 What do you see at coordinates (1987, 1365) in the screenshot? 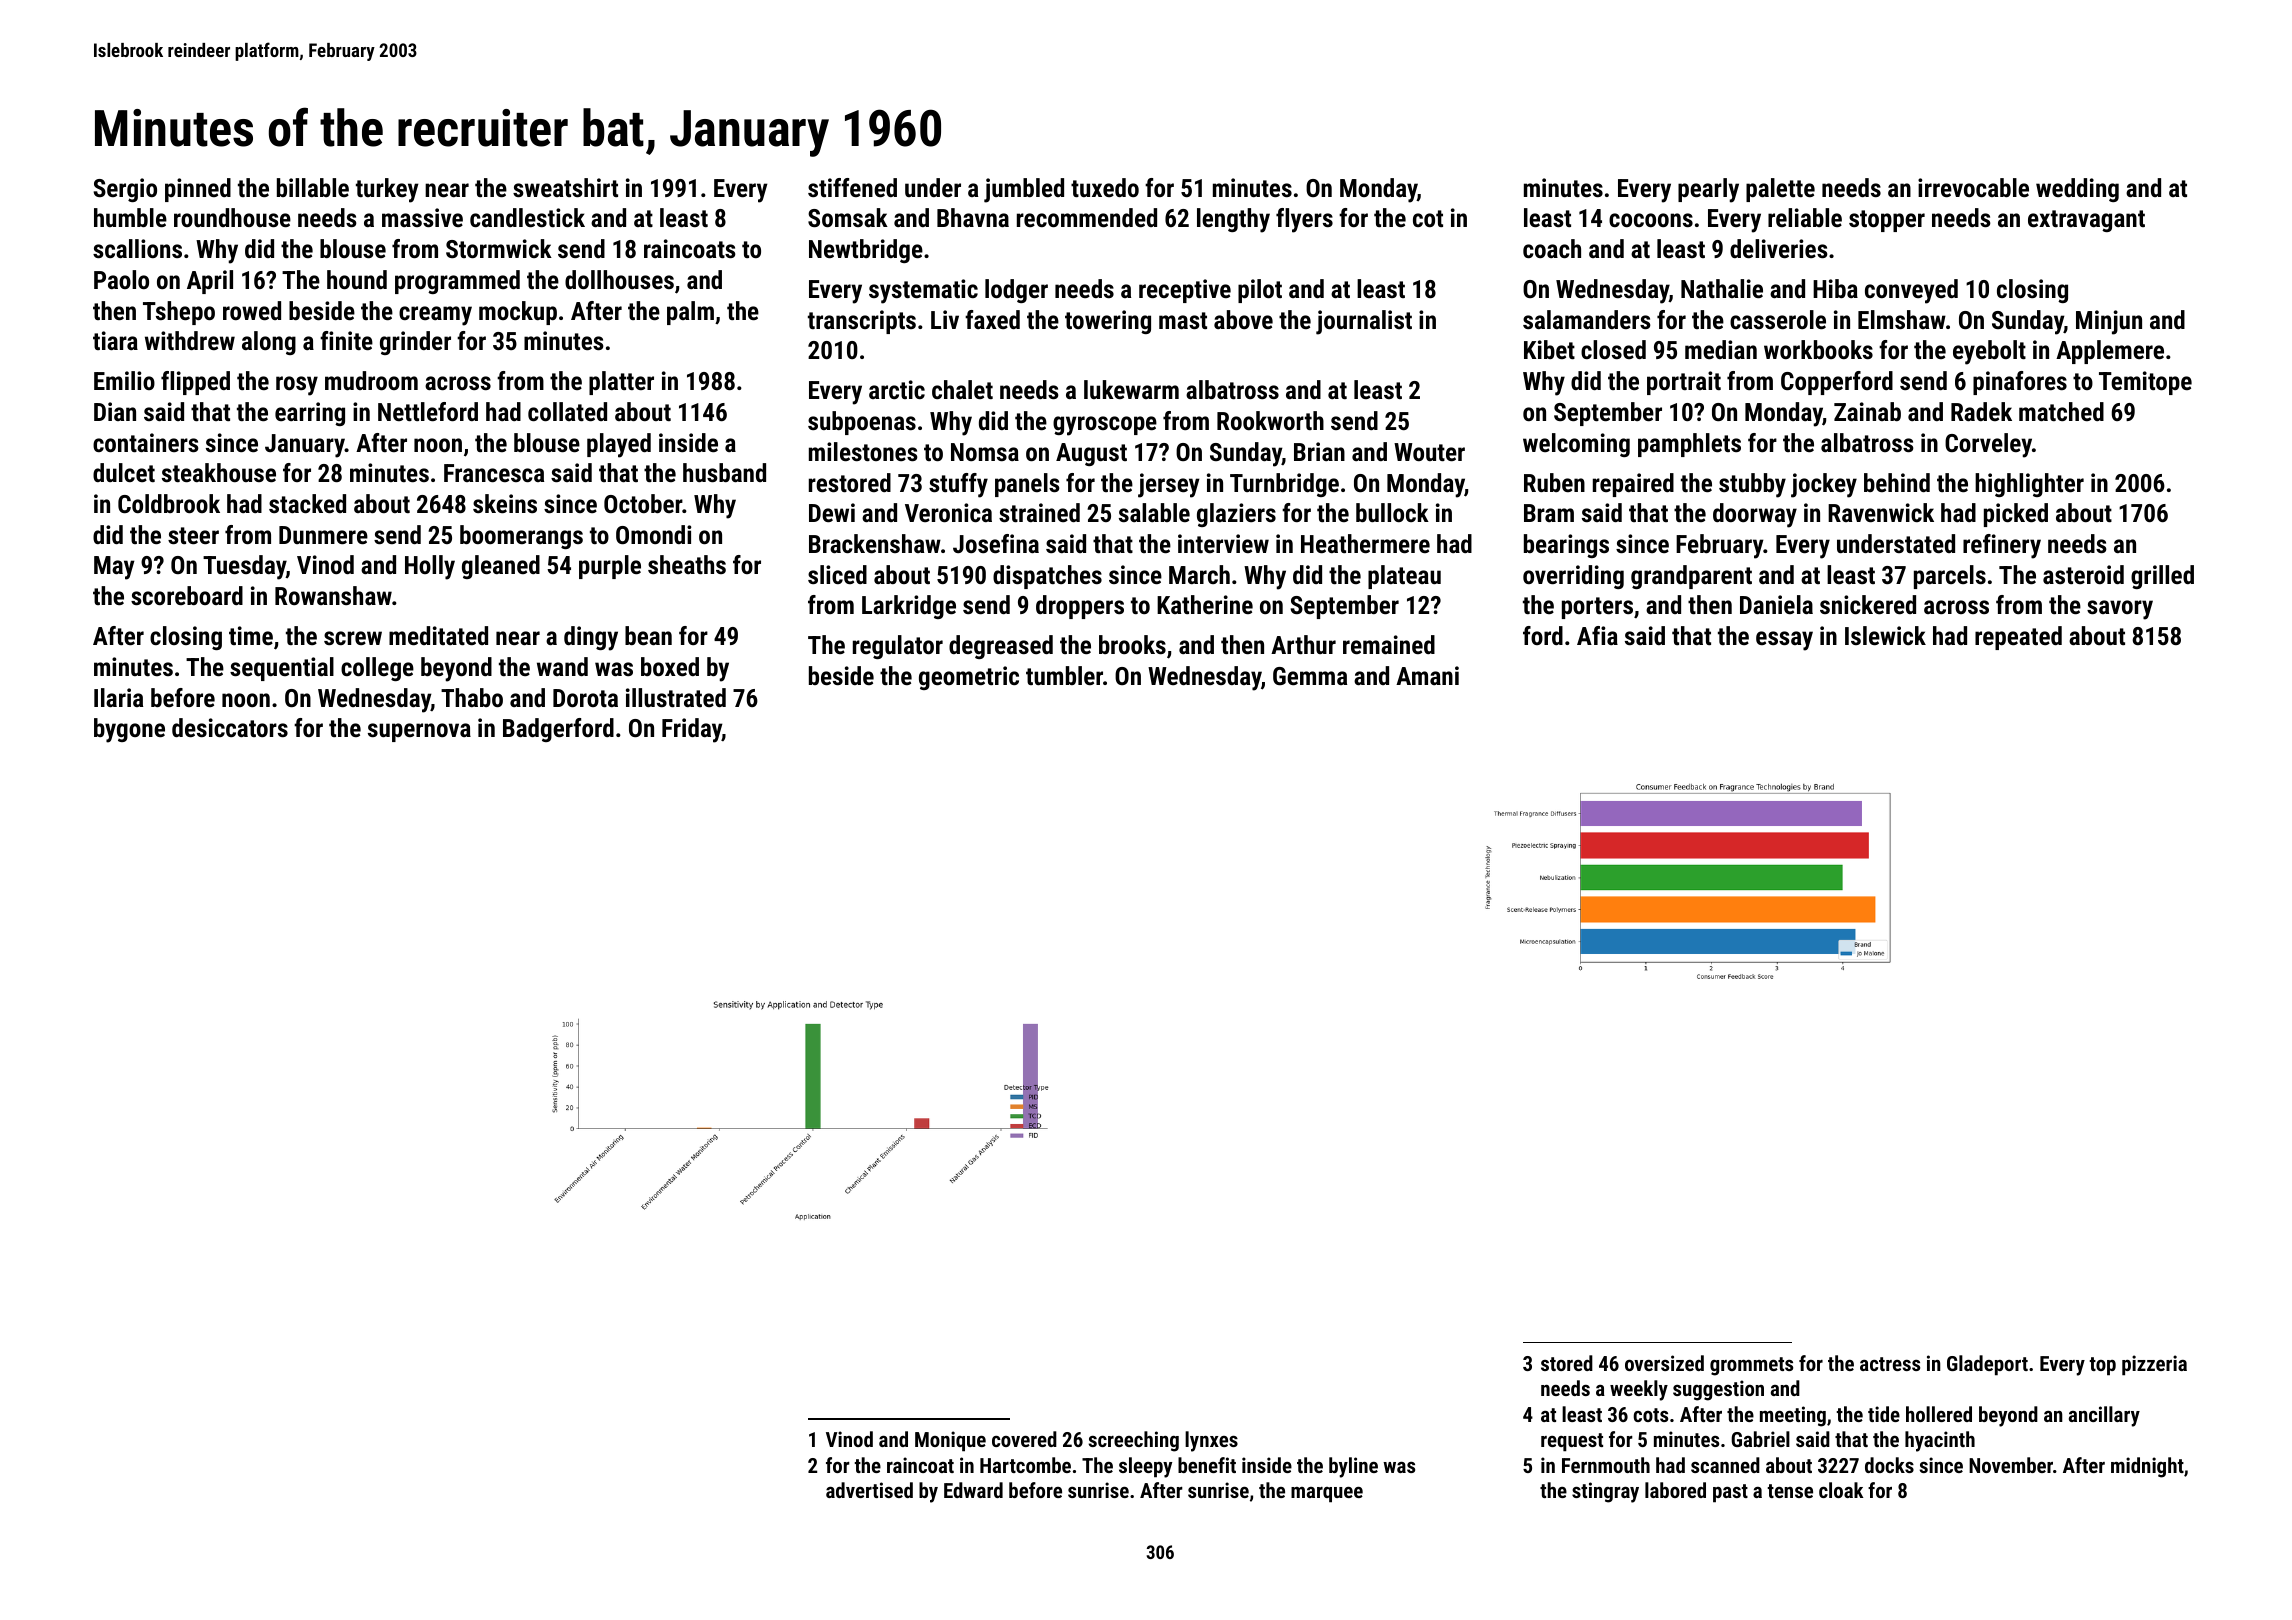
I see `Gladeport` at bounding box center [1987, 1365].
